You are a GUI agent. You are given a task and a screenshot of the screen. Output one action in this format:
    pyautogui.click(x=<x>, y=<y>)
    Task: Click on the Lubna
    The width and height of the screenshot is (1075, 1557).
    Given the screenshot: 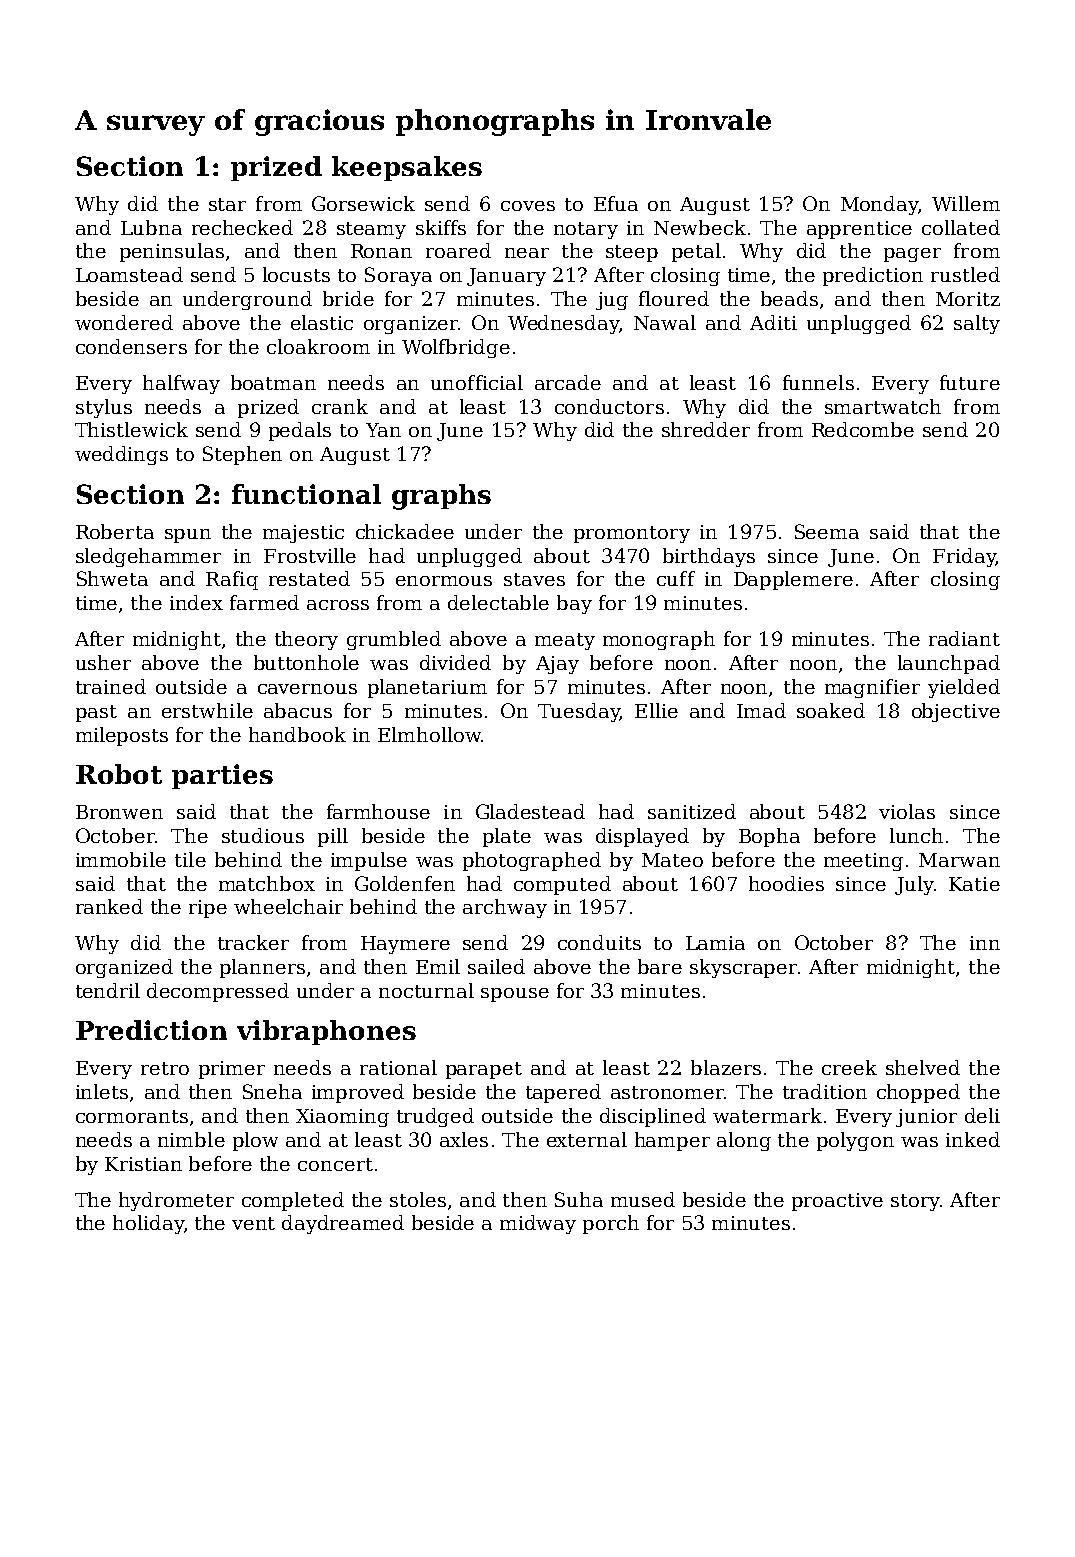 What is the action you would take?
    pyautogui.click(x=151, y=227)
